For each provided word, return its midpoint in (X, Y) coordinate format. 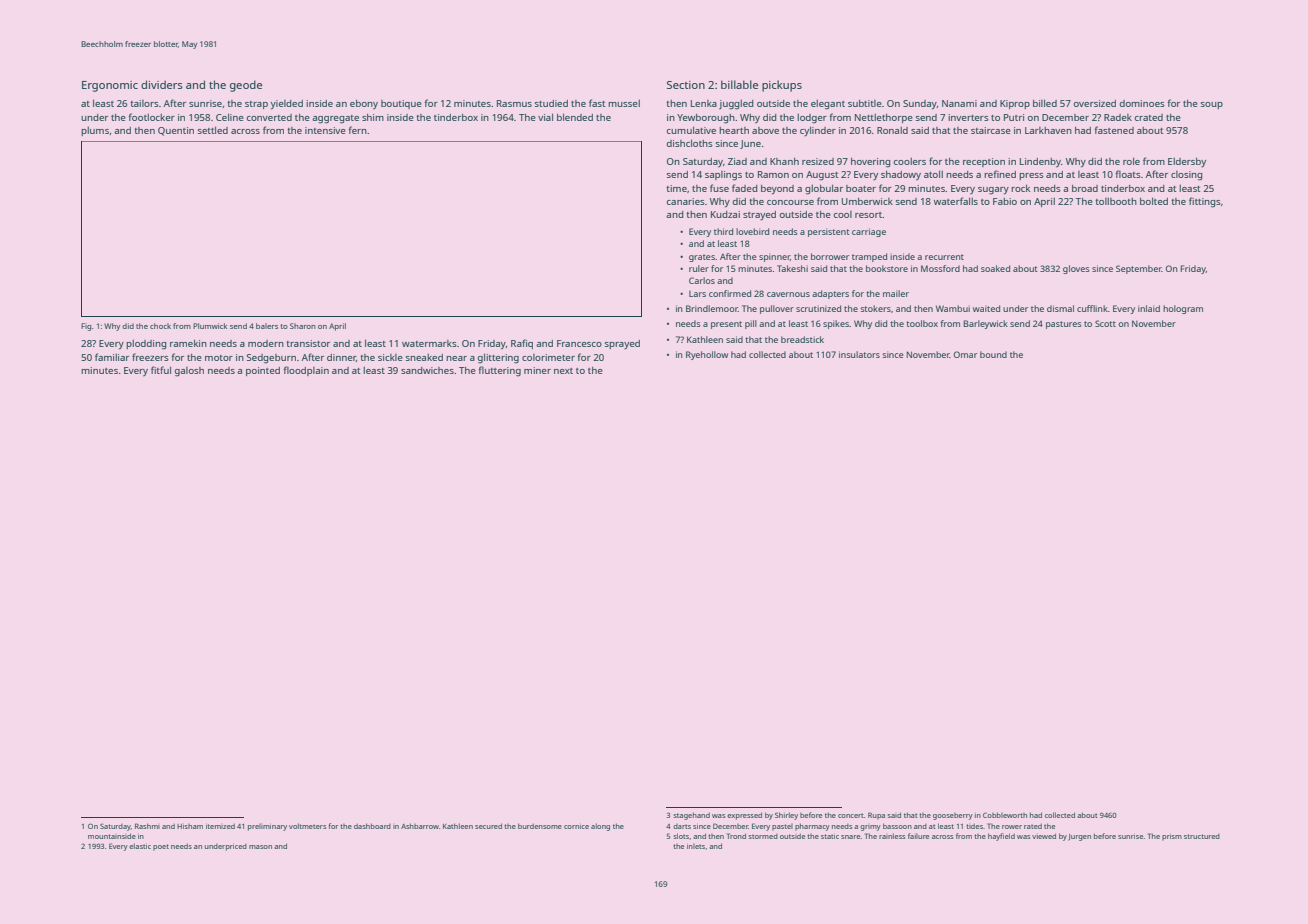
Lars (697, 294)
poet (161, 847)
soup (1212, 105)
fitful (161, 370)
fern (357, 130)
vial (545, 117)
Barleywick (986, 324)
